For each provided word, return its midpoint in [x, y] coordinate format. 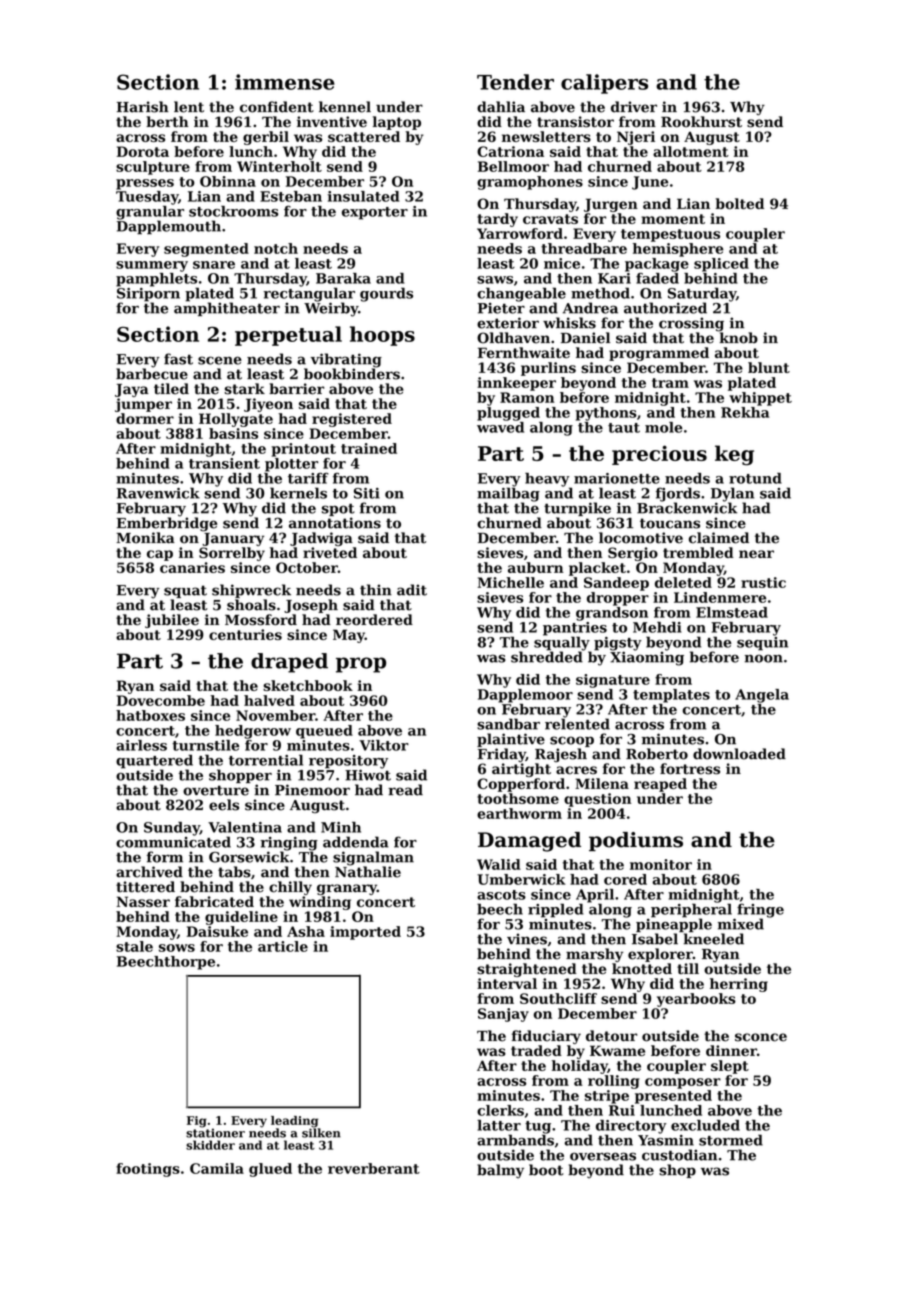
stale [134, 946]
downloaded [739, 754]
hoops [382, 336]
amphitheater [227, 309]
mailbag [508, 494]
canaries [192, 567]
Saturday [702, 294]
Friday [502, 755]
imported [365, 933]
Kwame [617, 1050]
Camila [217, 1168]
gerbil [266, 138]
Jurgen [611, 205]
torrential [266, 760]
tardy [497, 220]
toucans [670, 523]
